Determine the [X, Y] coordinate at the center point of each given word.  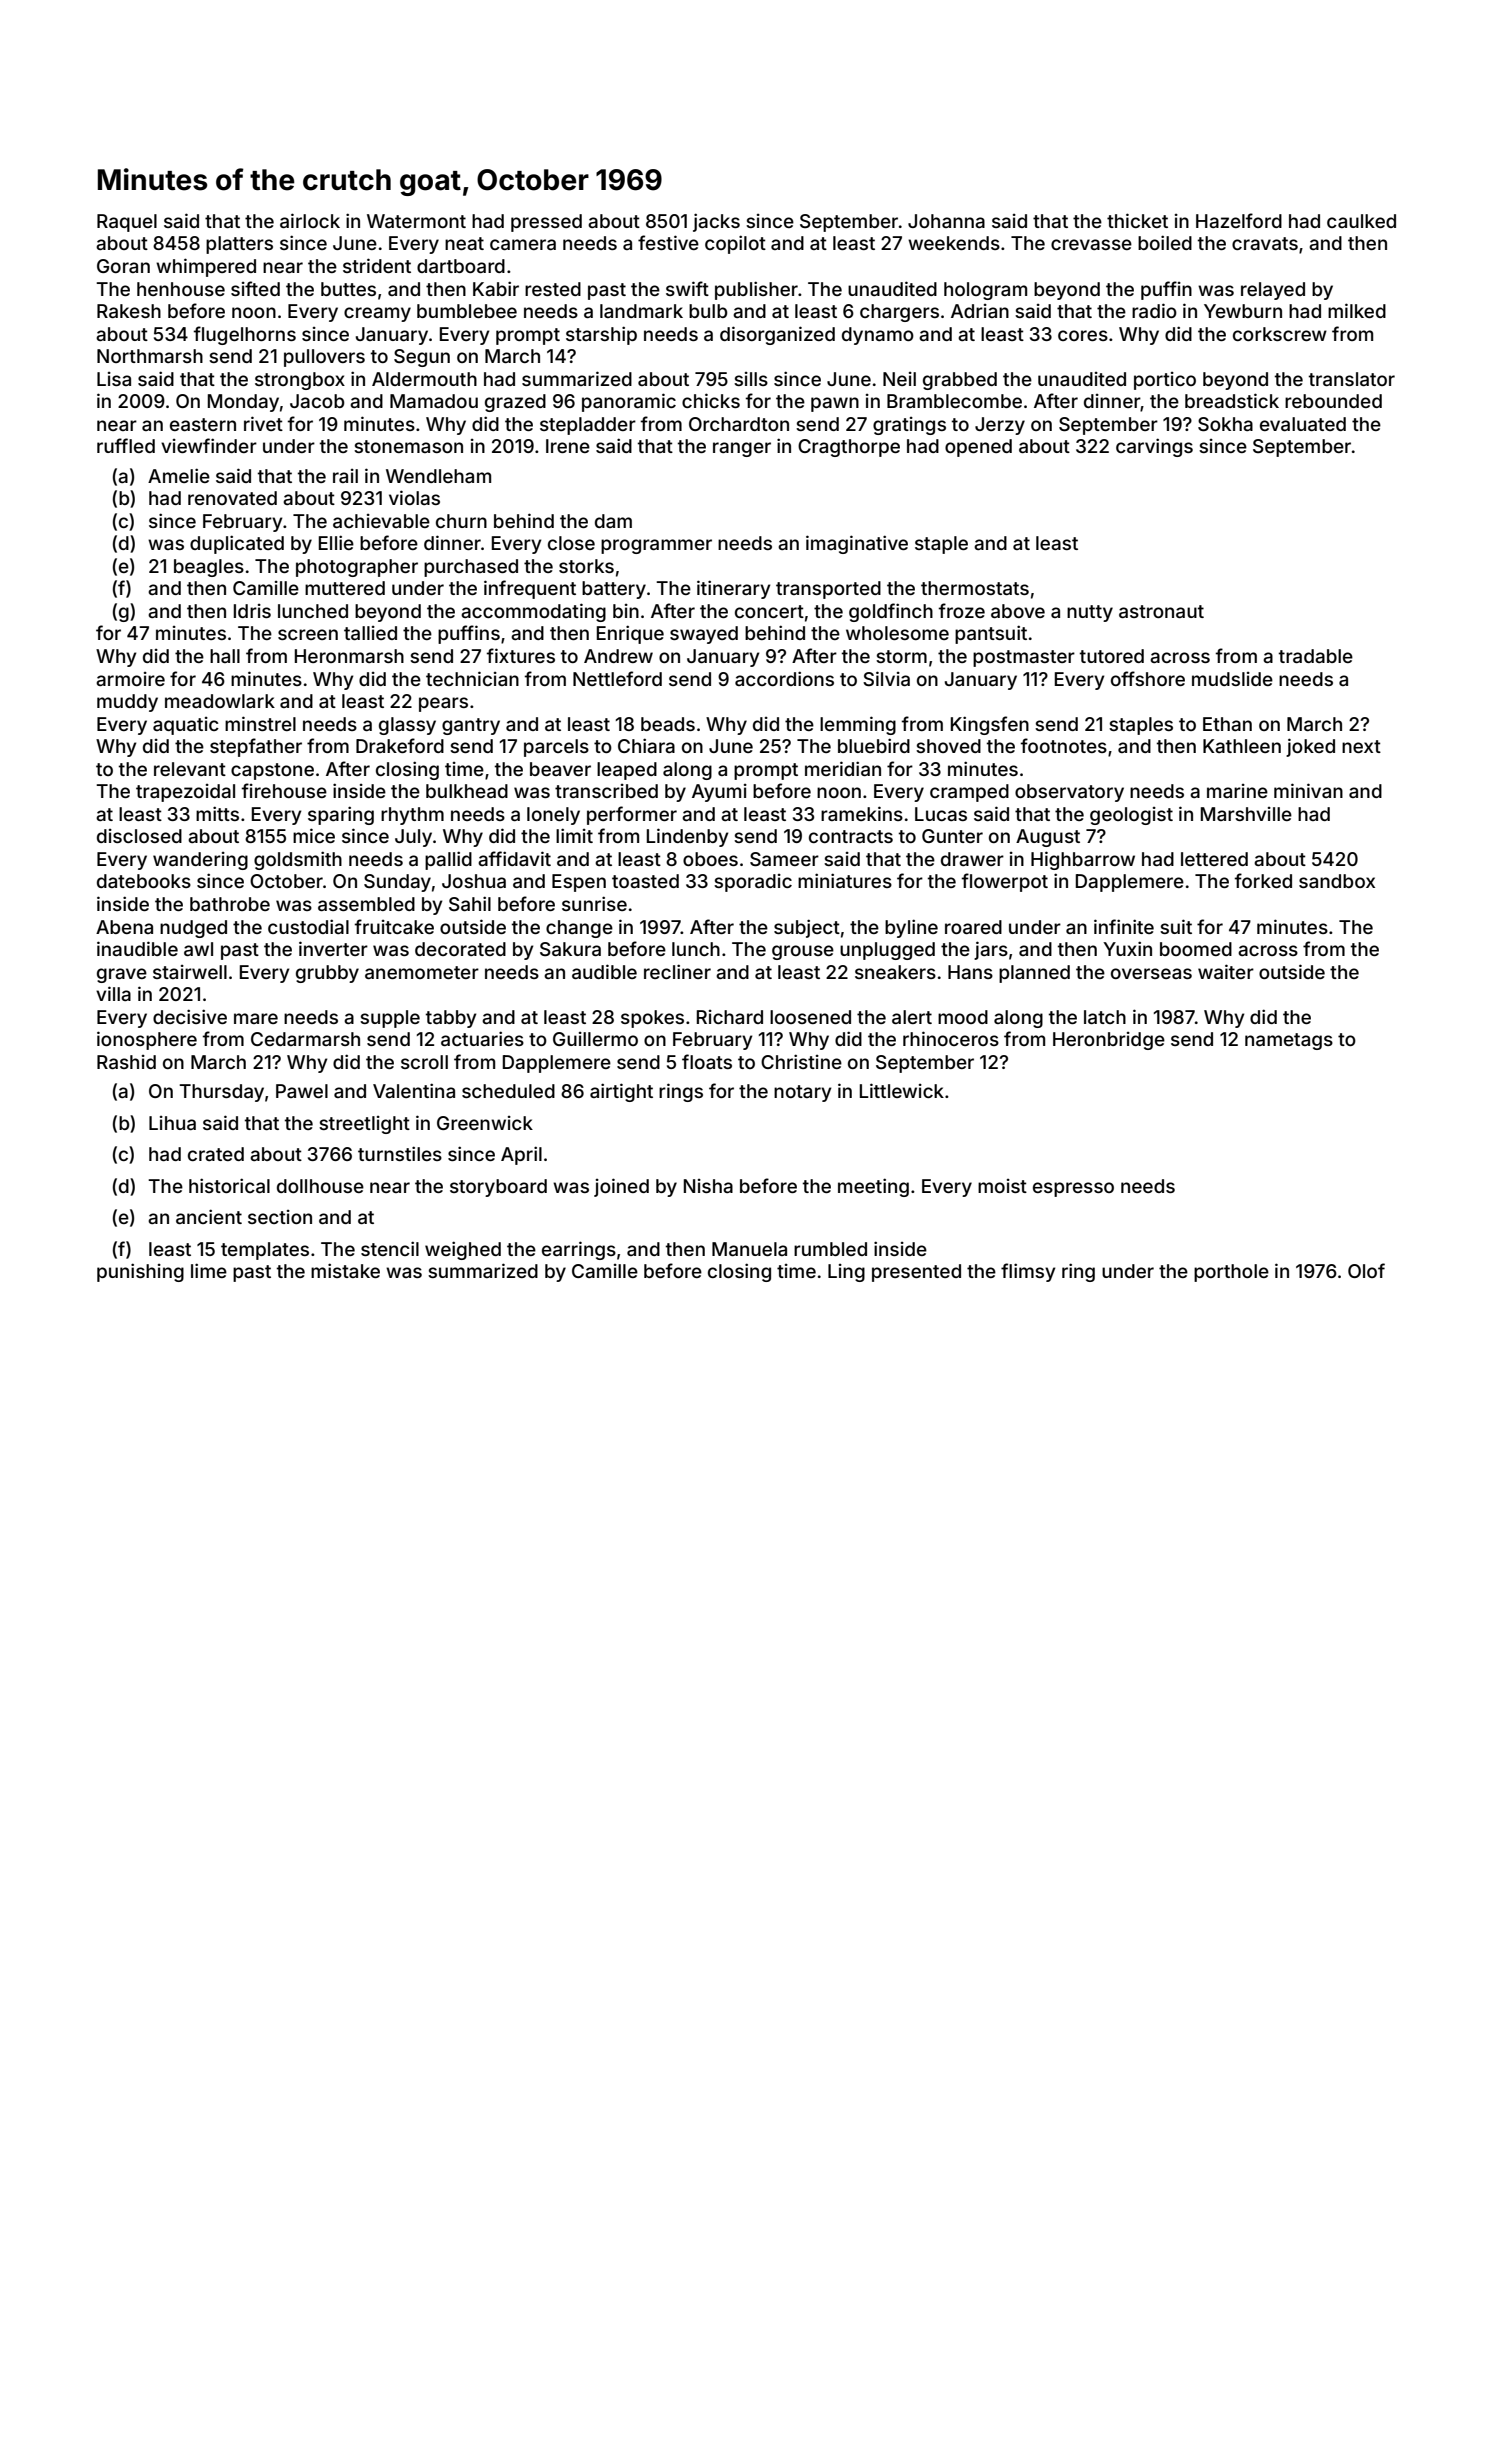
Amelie [179, 475]
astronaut [1161, 611]
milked [1357, 310]
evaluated [1303, 424]
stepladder [588, 426]
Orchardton [739, 424]
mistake [345, 1270]
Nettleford [617, 678]
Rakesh [129, 311]
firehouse [284, 790]
